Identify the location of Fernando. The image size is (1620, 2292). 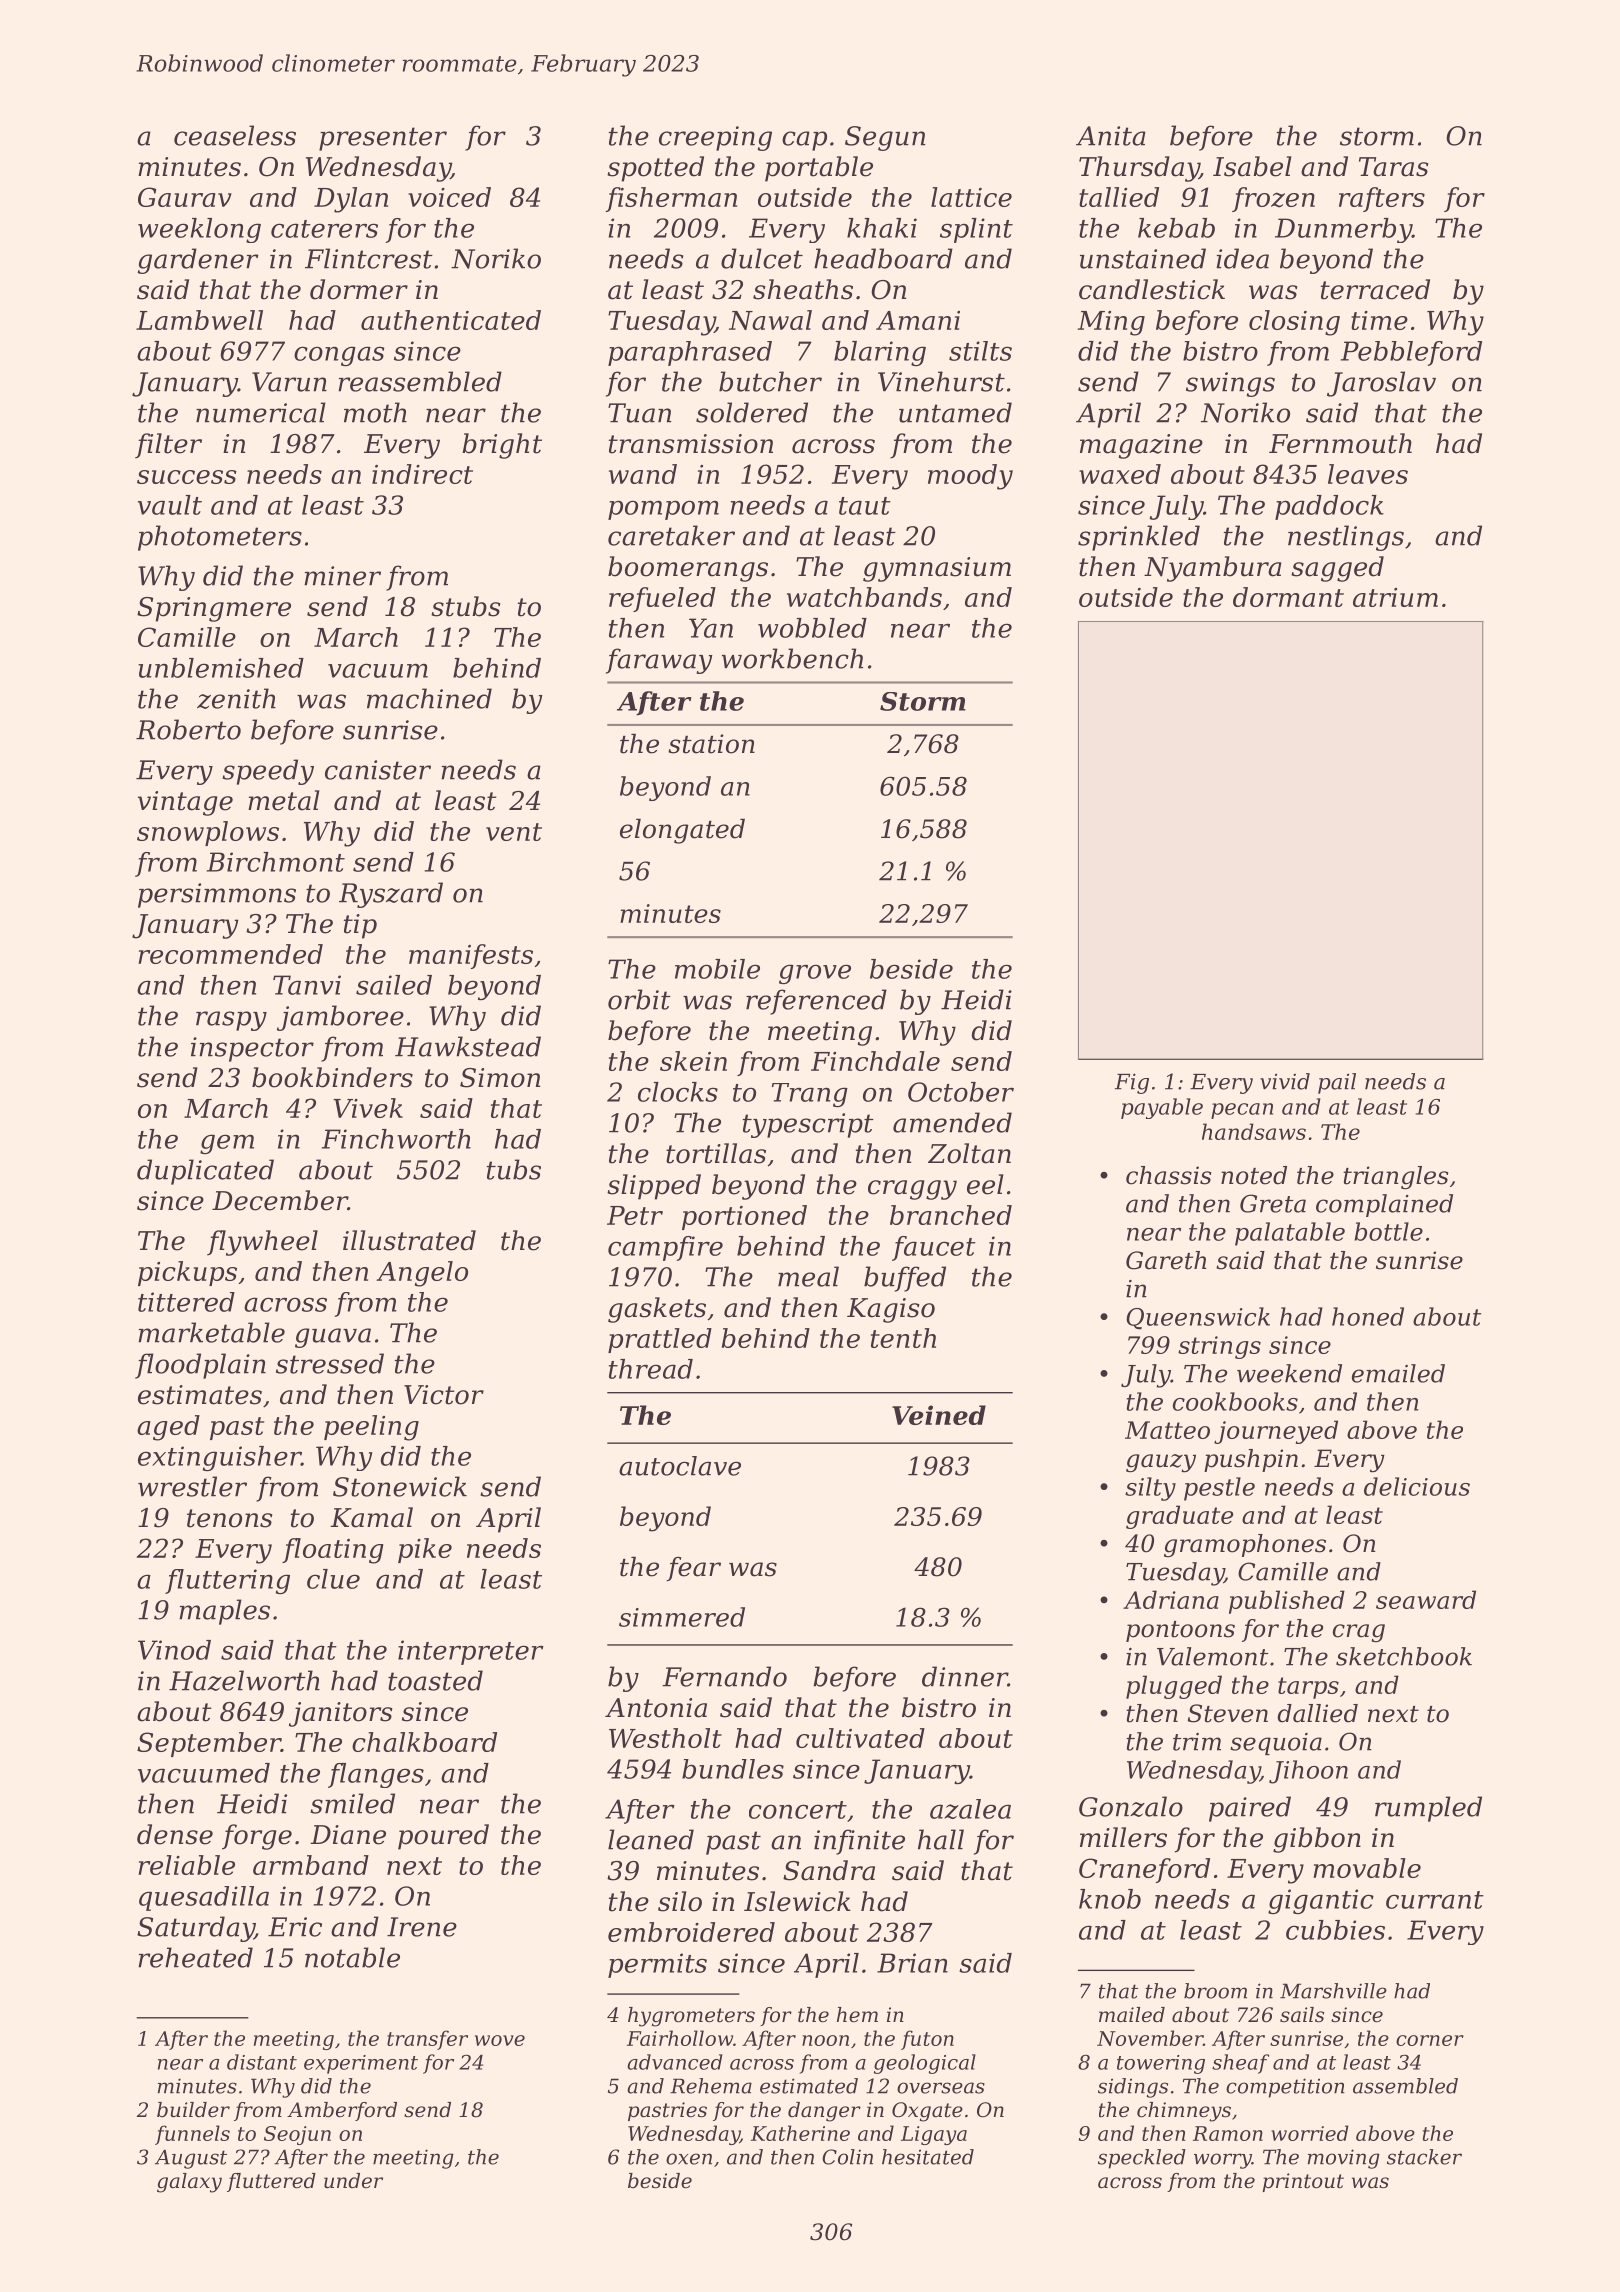
(724, 1676).
